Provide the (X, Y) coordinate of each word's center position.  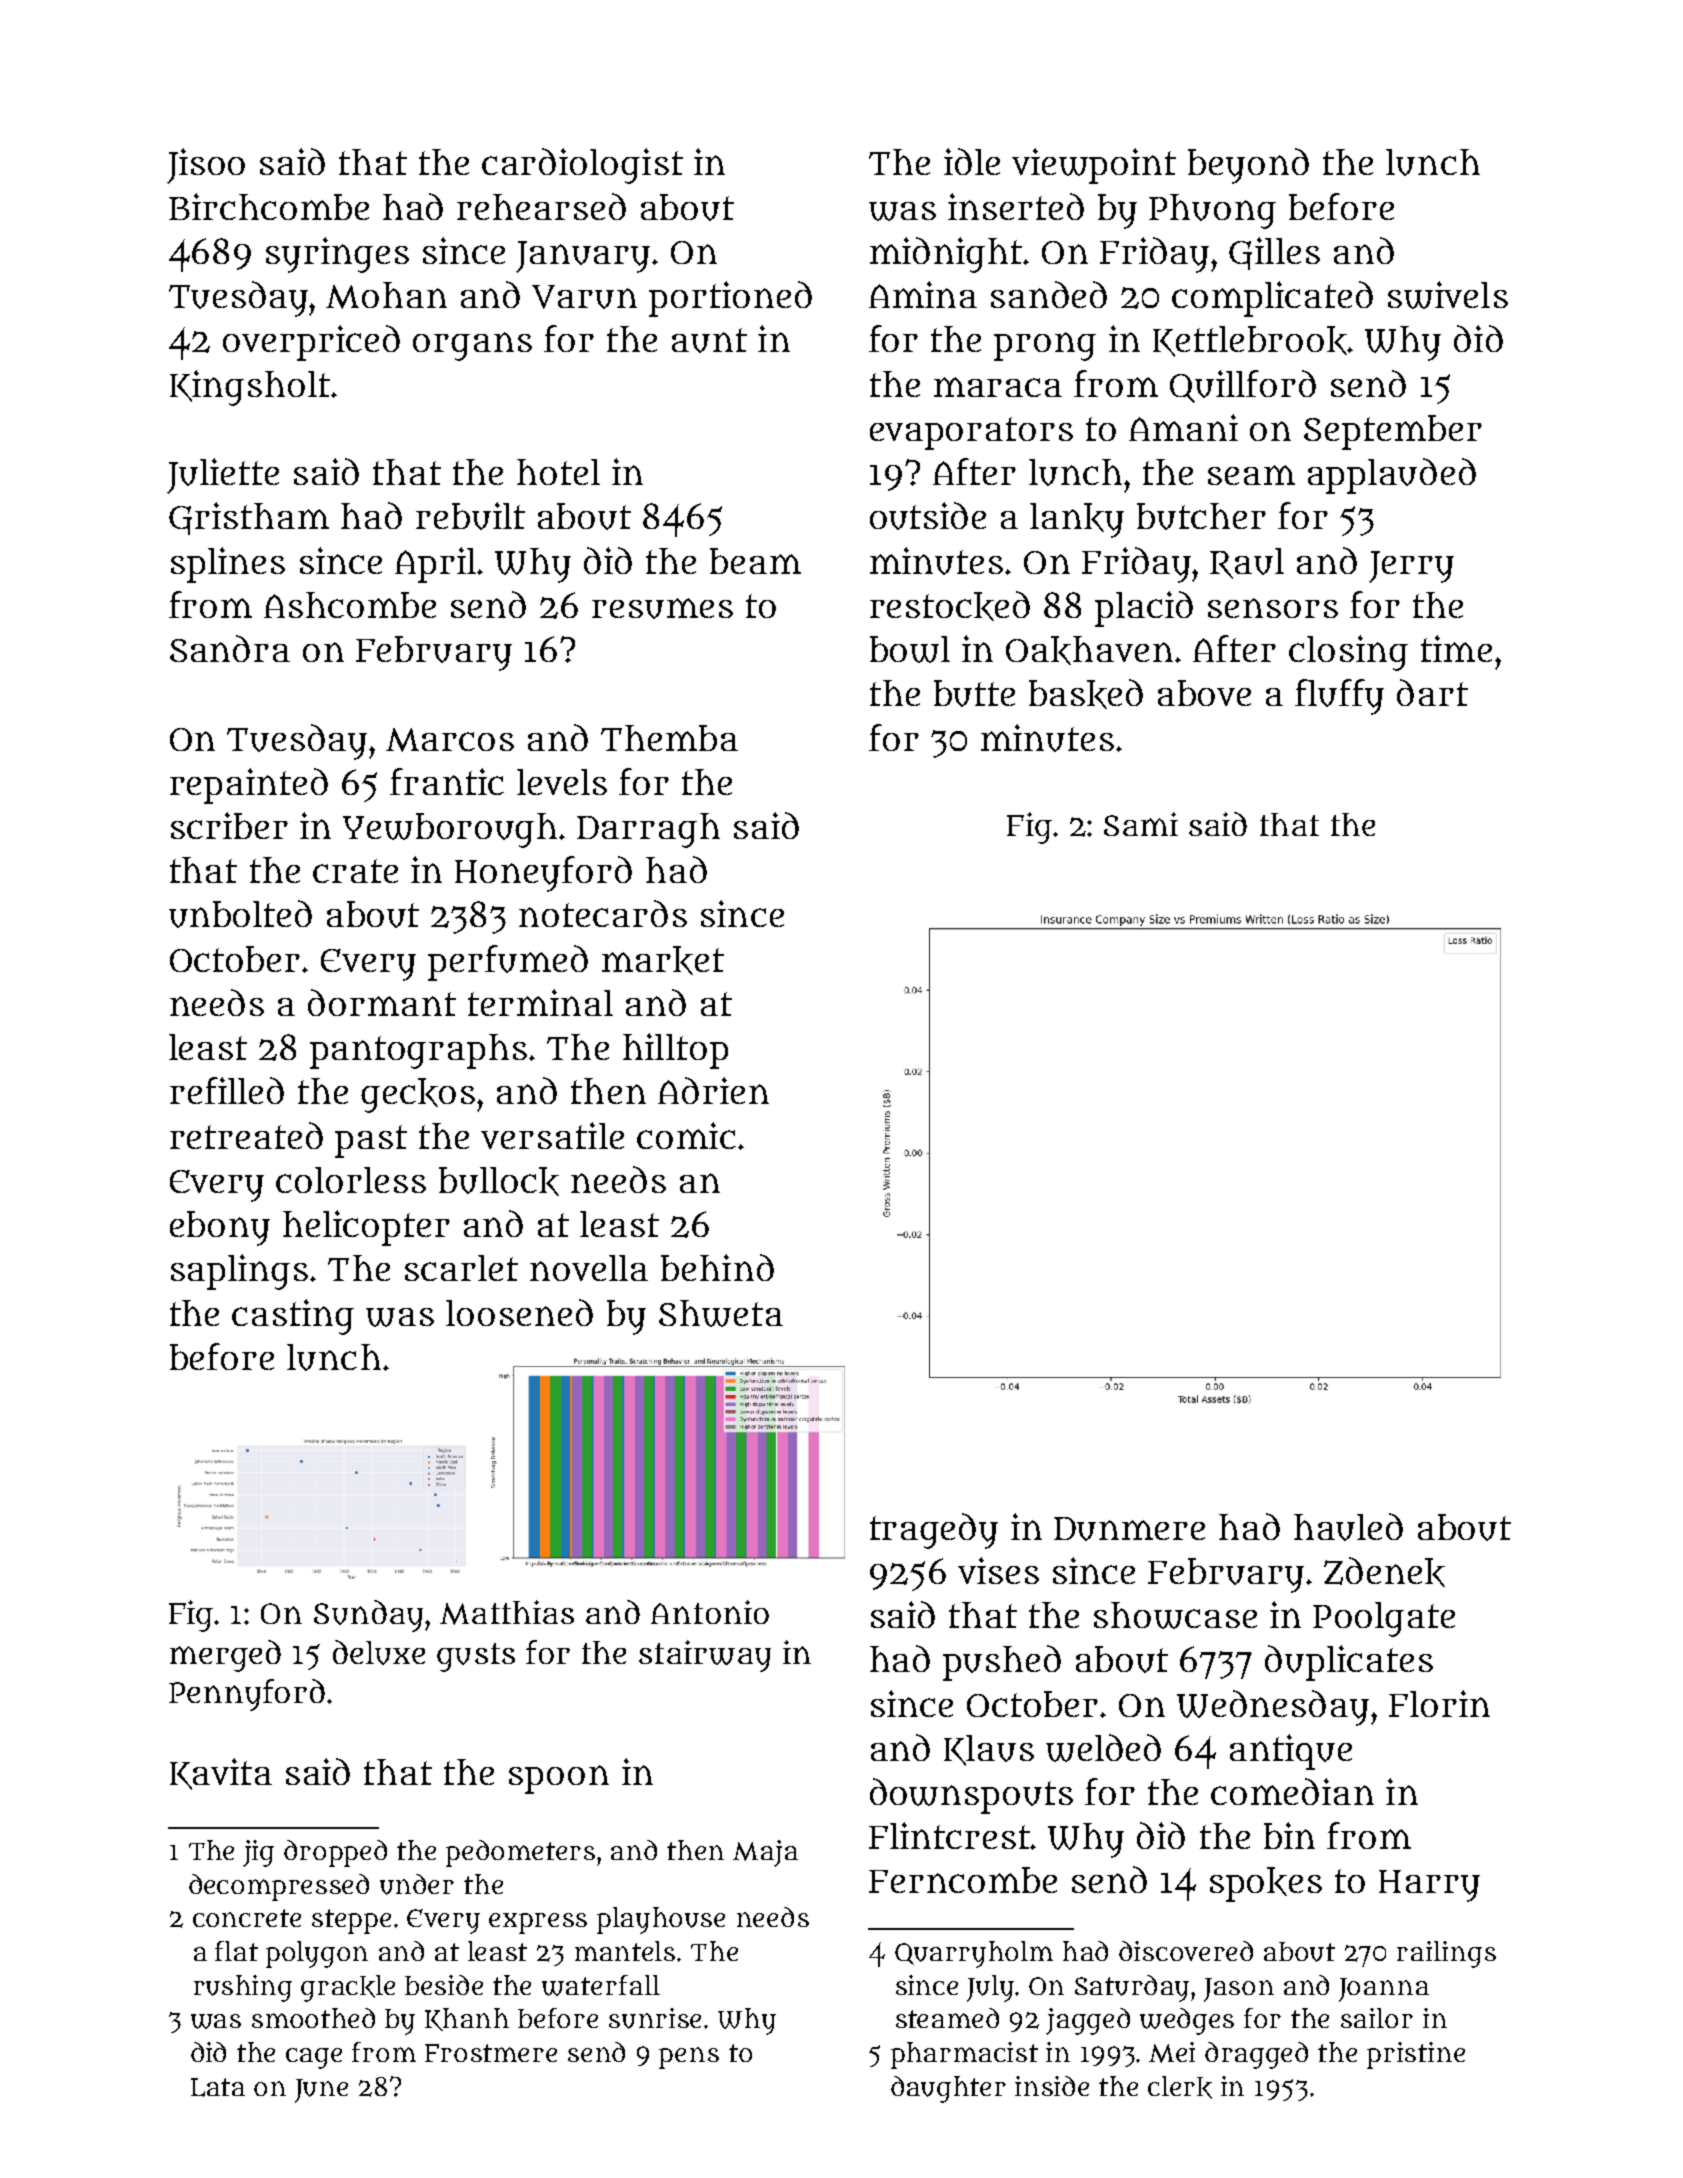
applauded (1392, 476)
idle (972, 161)
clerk (1180, 2087)
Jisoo (206, 166)
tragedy (934, 1531)
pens (689, 2058)
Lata (218, 2087)
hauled (1348, 1527)
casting (293, 1317)
